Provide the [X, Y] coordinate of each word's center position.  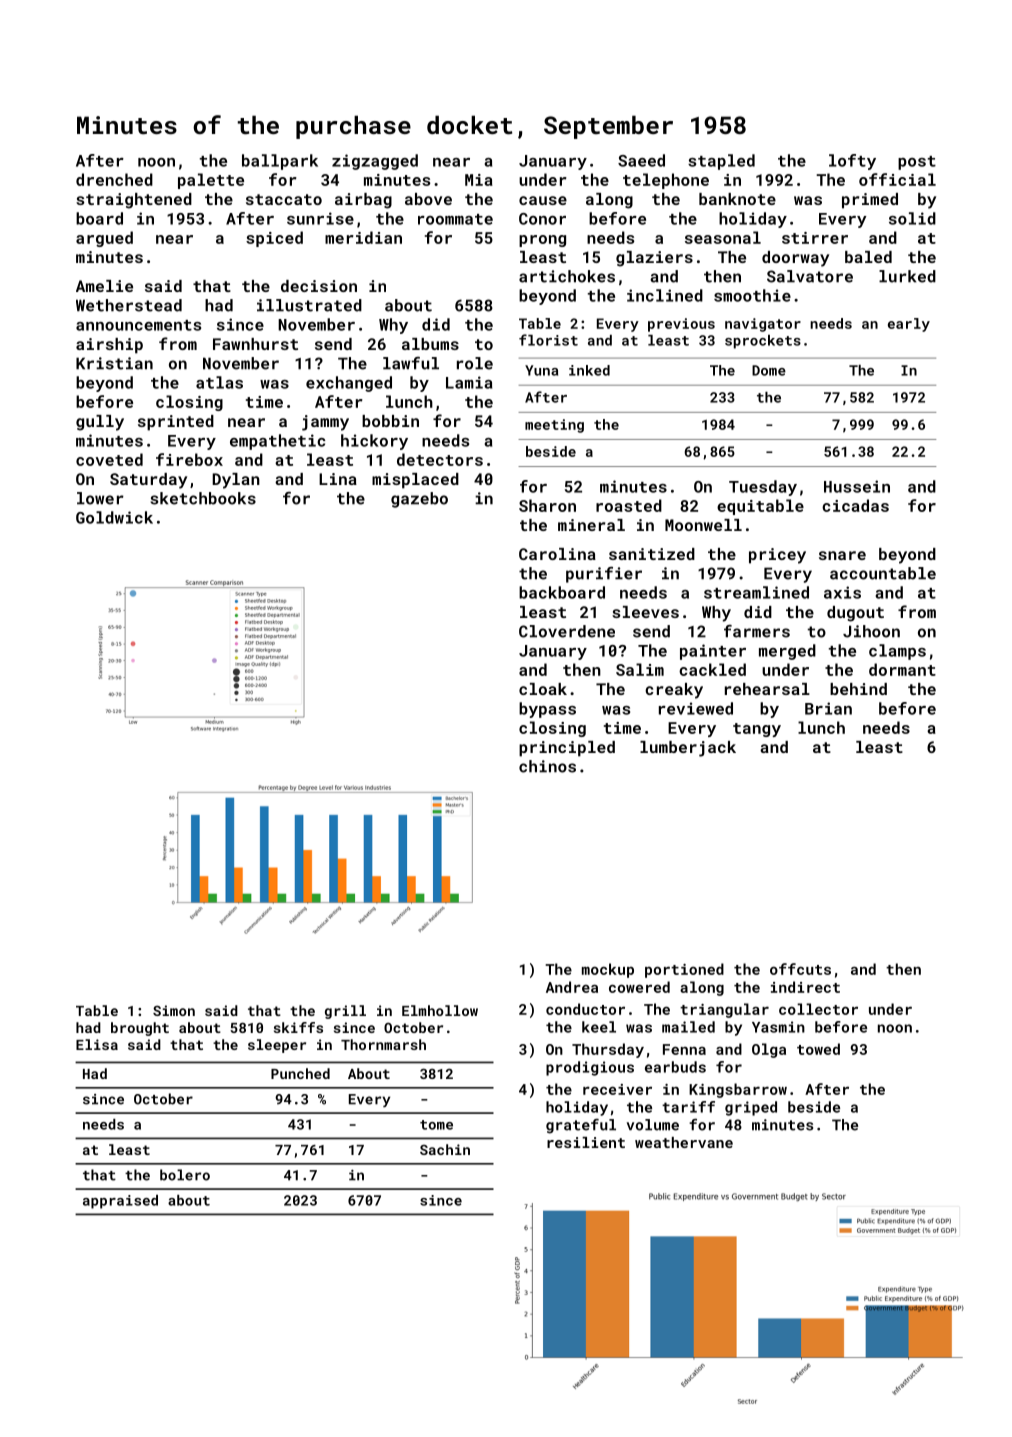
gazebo [419, 500]
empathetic [278, 442]
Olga [769, 1050]
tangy [757, 730]
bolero [185, 1175]
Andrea [572, 987]
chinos [547, 766]
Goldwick [114, 517]
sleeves [645, 612]
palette [211, 181]
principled [567, 749]
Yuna [541, 370]
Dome [769, 370]
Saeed [641, 160]
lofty [852, 162]
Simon [174, 1010]
